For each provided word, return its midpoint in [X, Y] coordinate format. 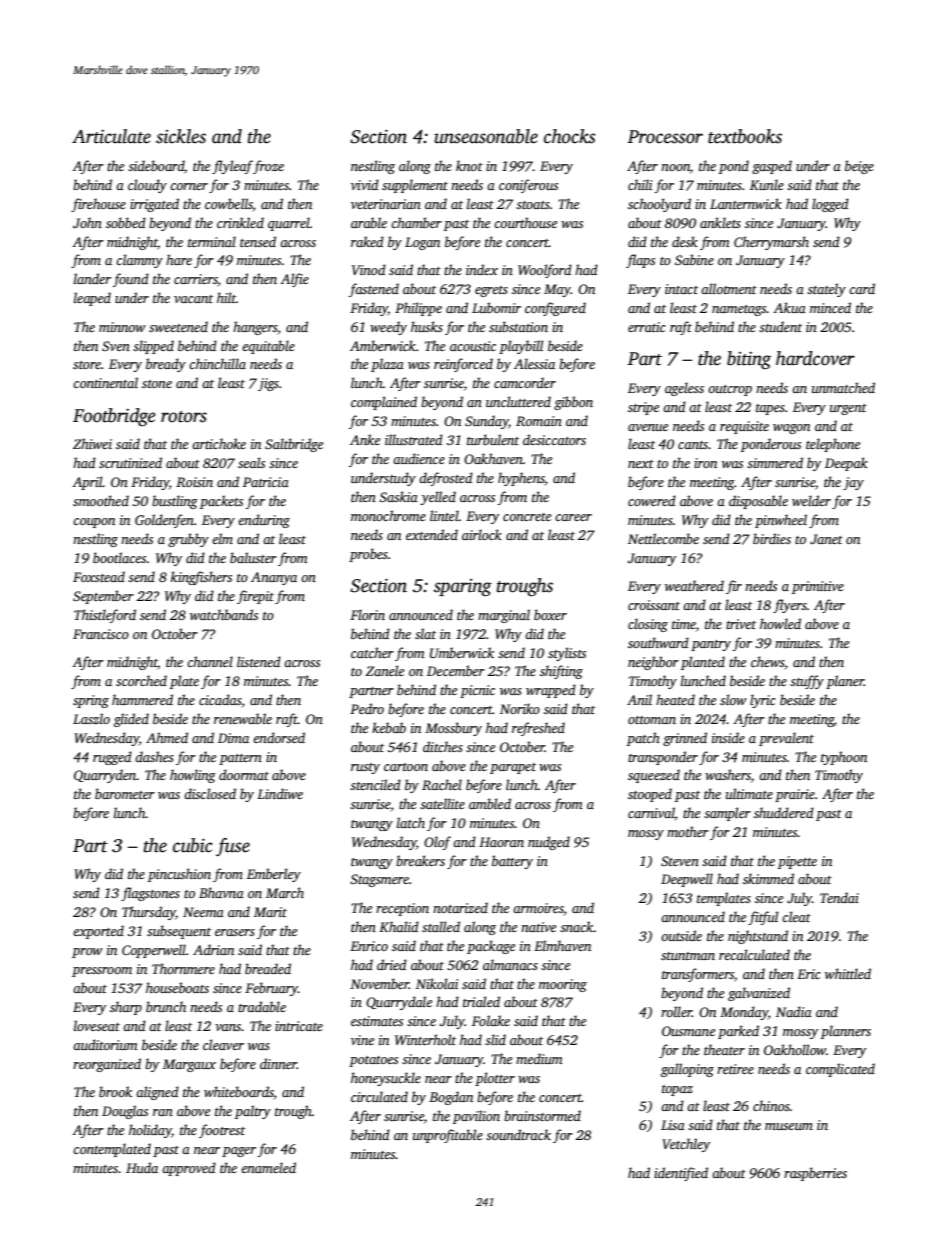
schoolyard [659, 205]
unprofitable [448, 1136]
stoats [533, 205]
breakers [420, 860]
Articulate [111, 136]
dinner [278, 1063]
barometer [125, 793]
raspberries [815, 1174]
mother [688, 831]
